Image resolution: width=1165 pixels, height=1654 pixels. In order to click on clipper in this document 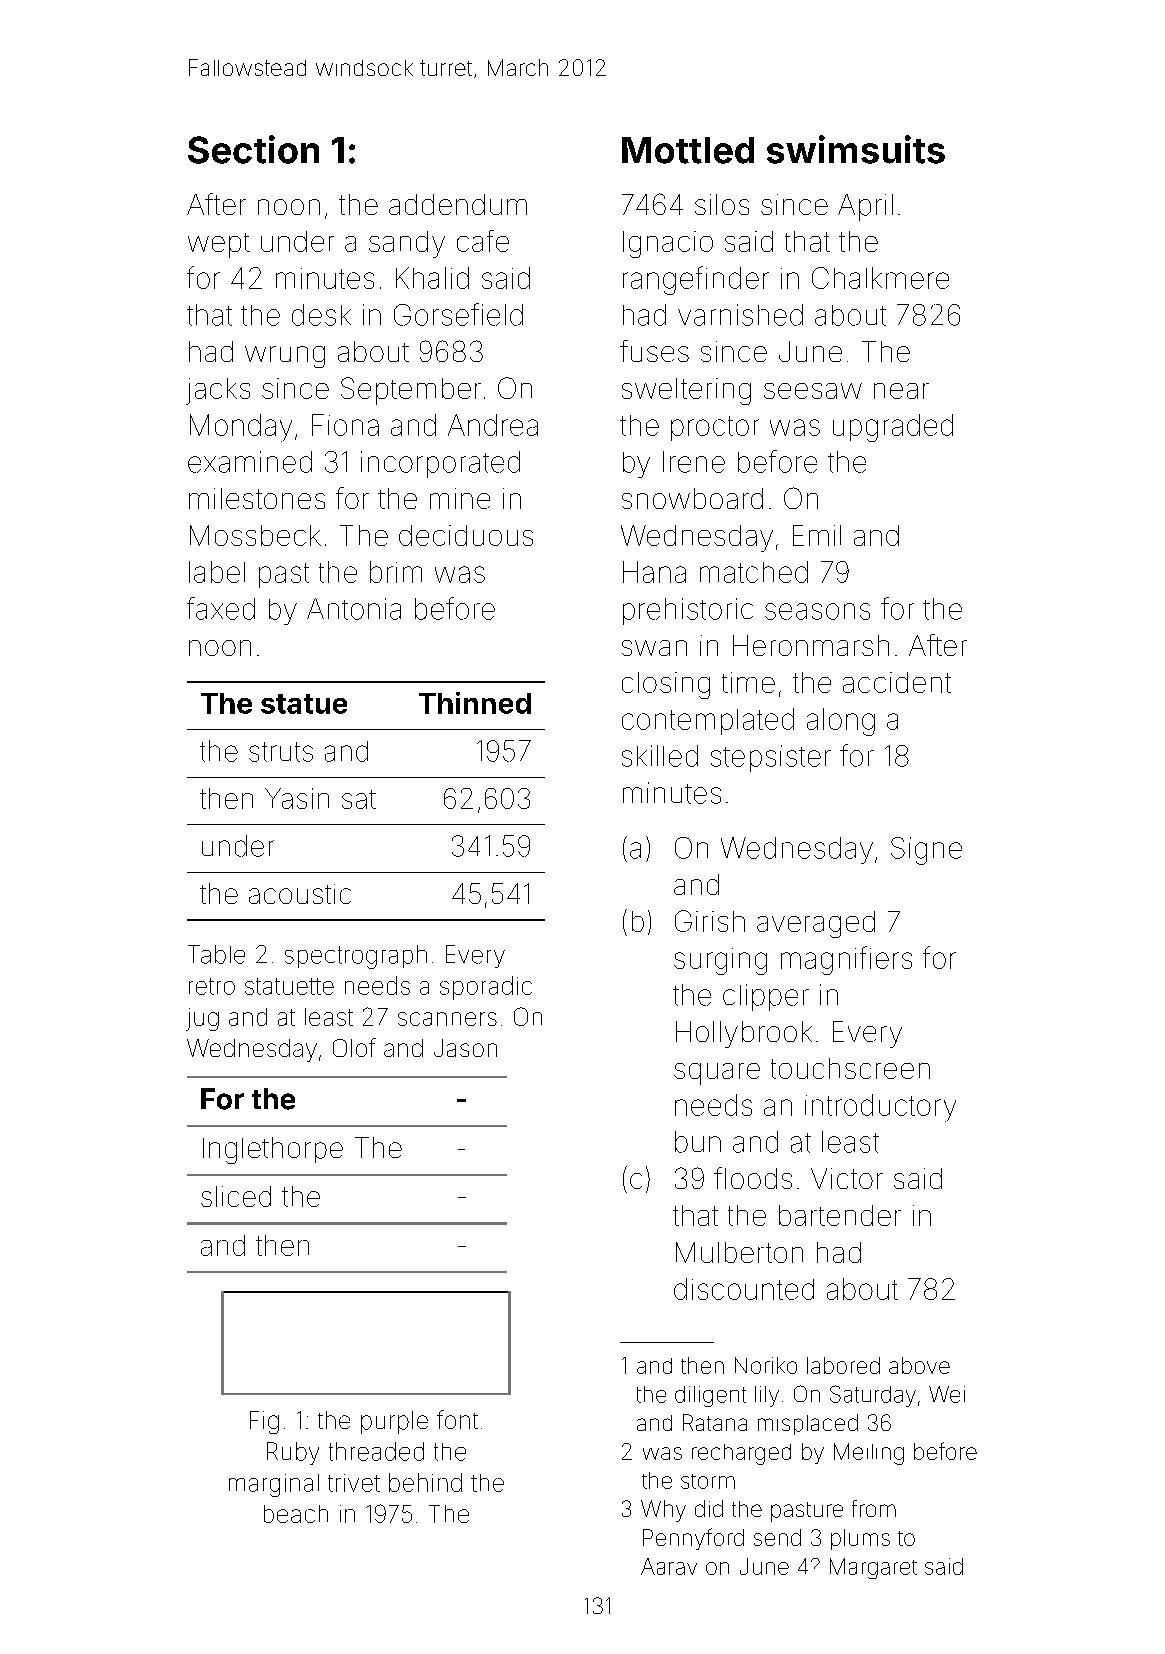, I will do `click(766, 997)`.
